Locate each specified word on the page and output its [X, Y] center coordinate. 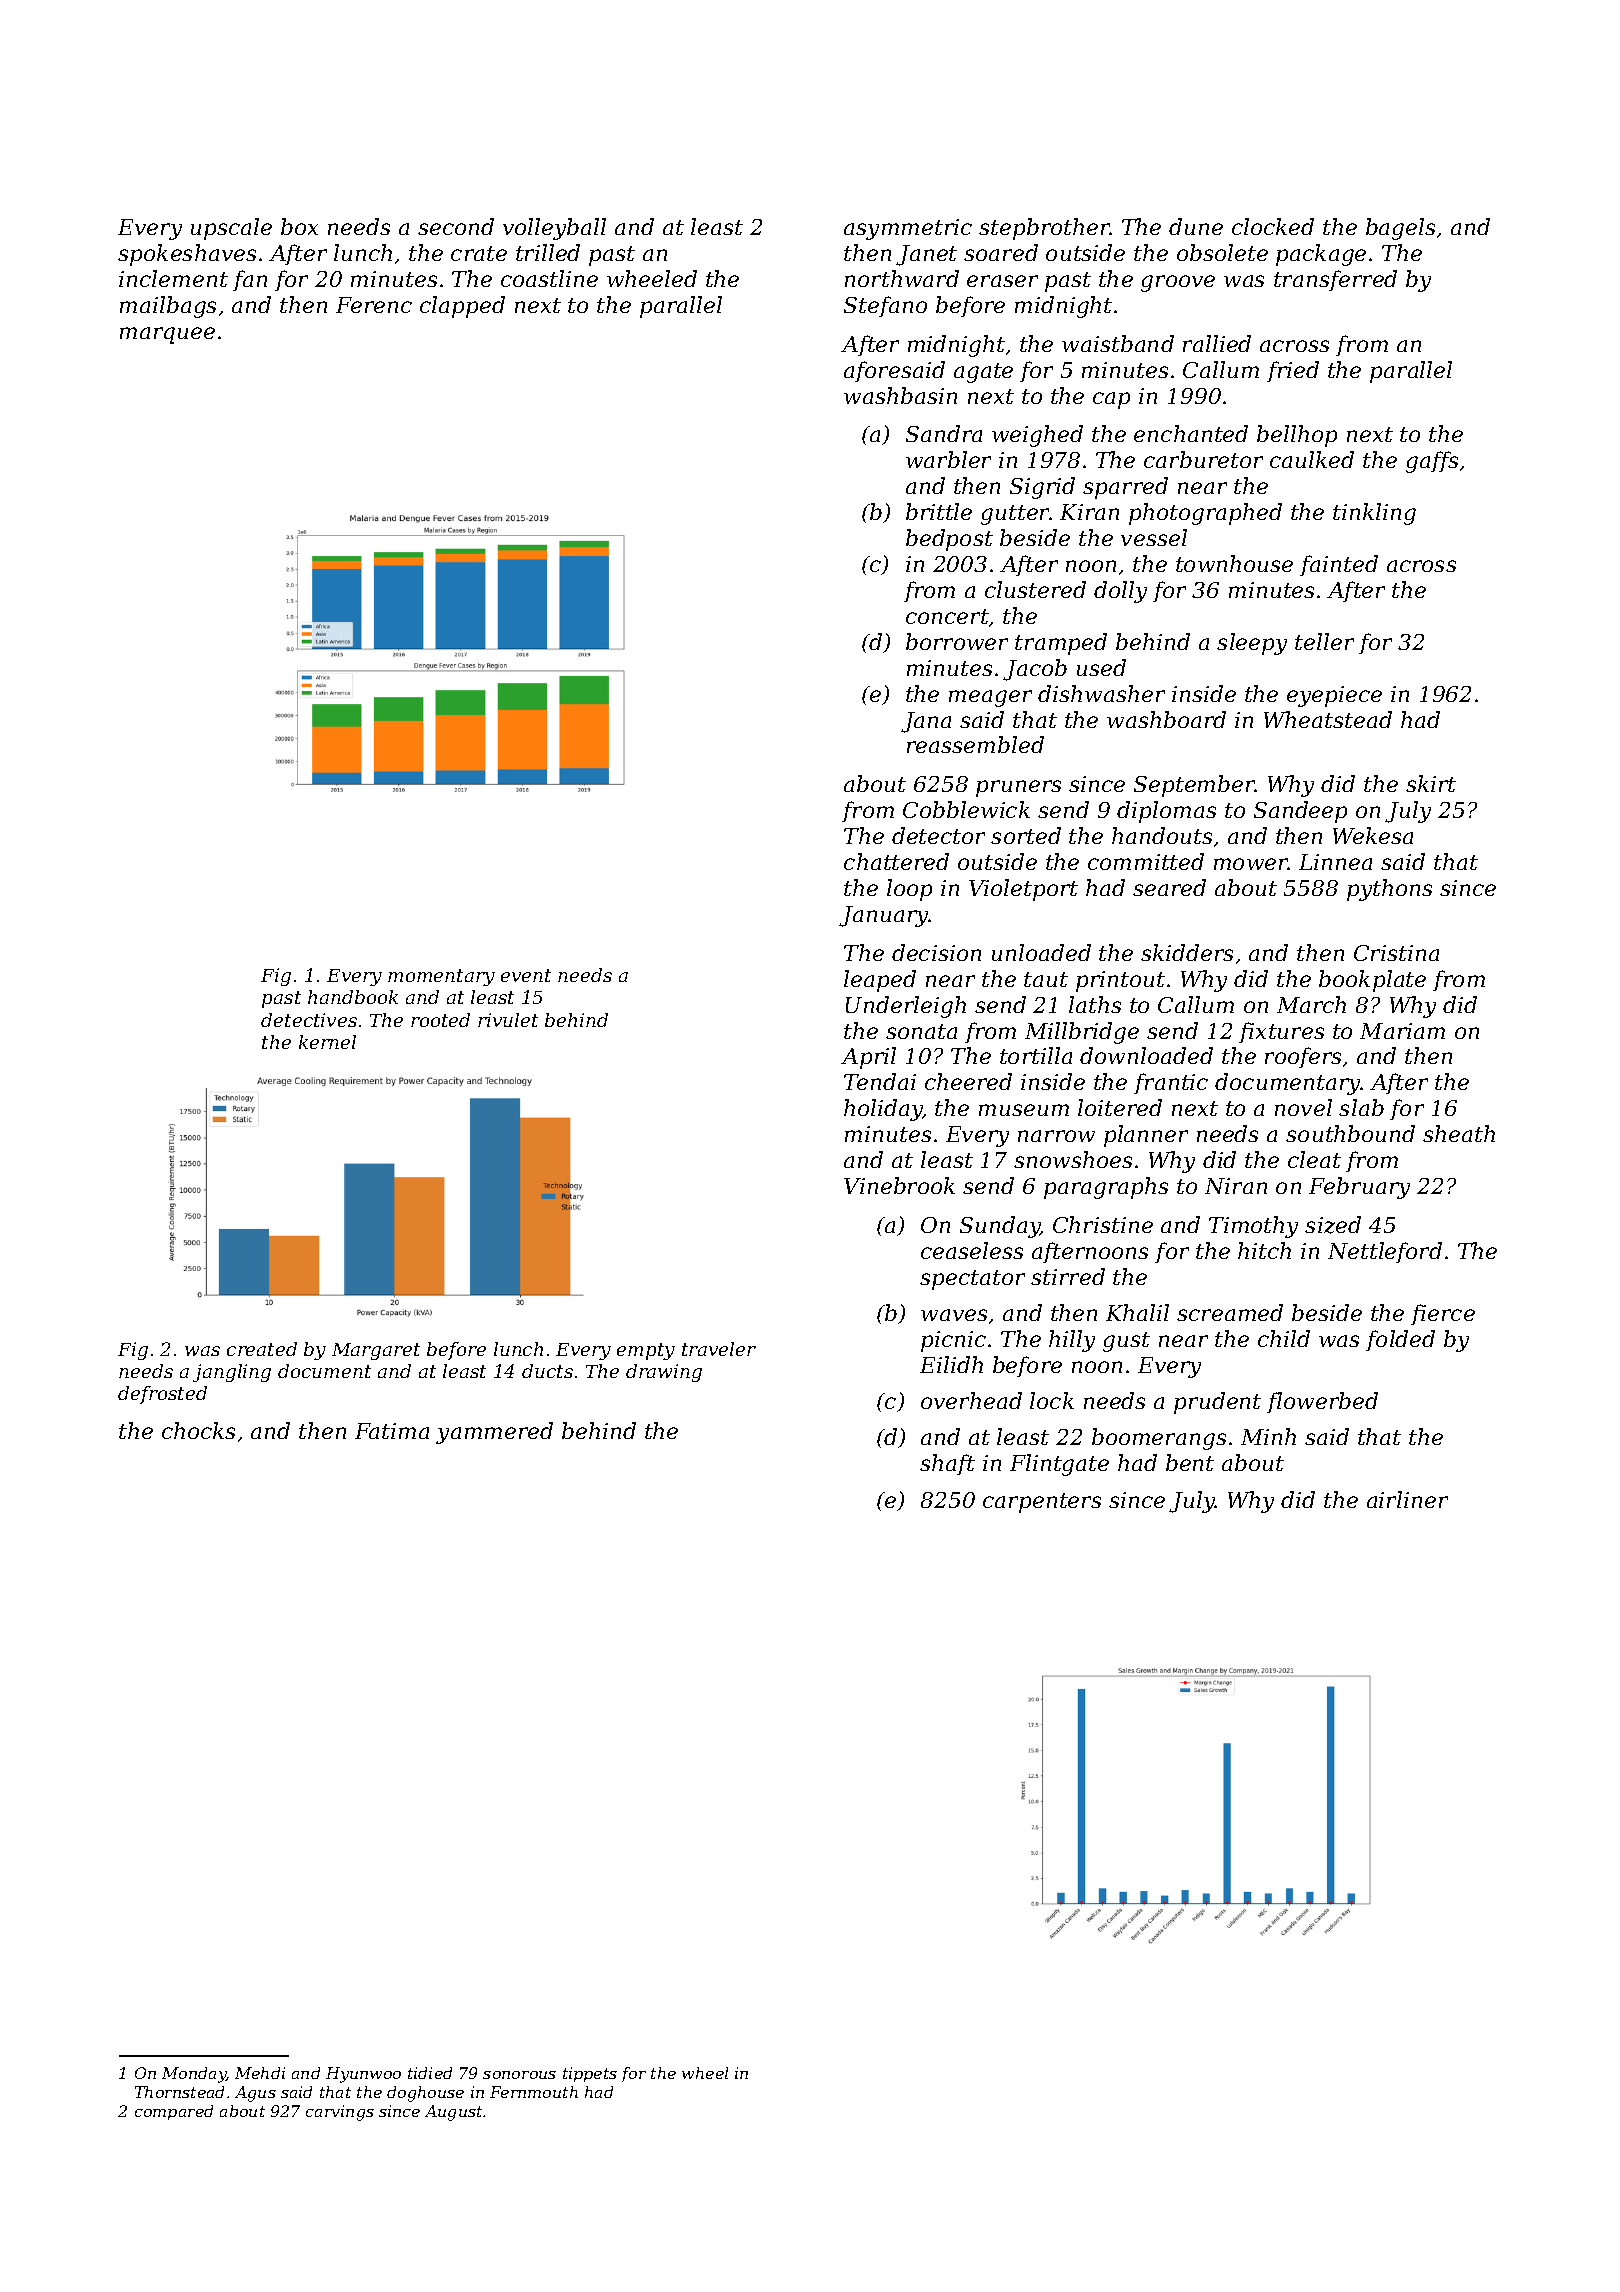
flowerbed [1322, 1402]
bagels [1400, 229]
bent [1190, 1462]
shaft [947, 1464]
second [456, 226]
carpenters [1042, 1503]
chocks [198, 1430]
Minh [1268, 1436]
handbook [353, 997]
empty [646, 1351]
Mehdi [260, 2073]
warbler [948, 459]
